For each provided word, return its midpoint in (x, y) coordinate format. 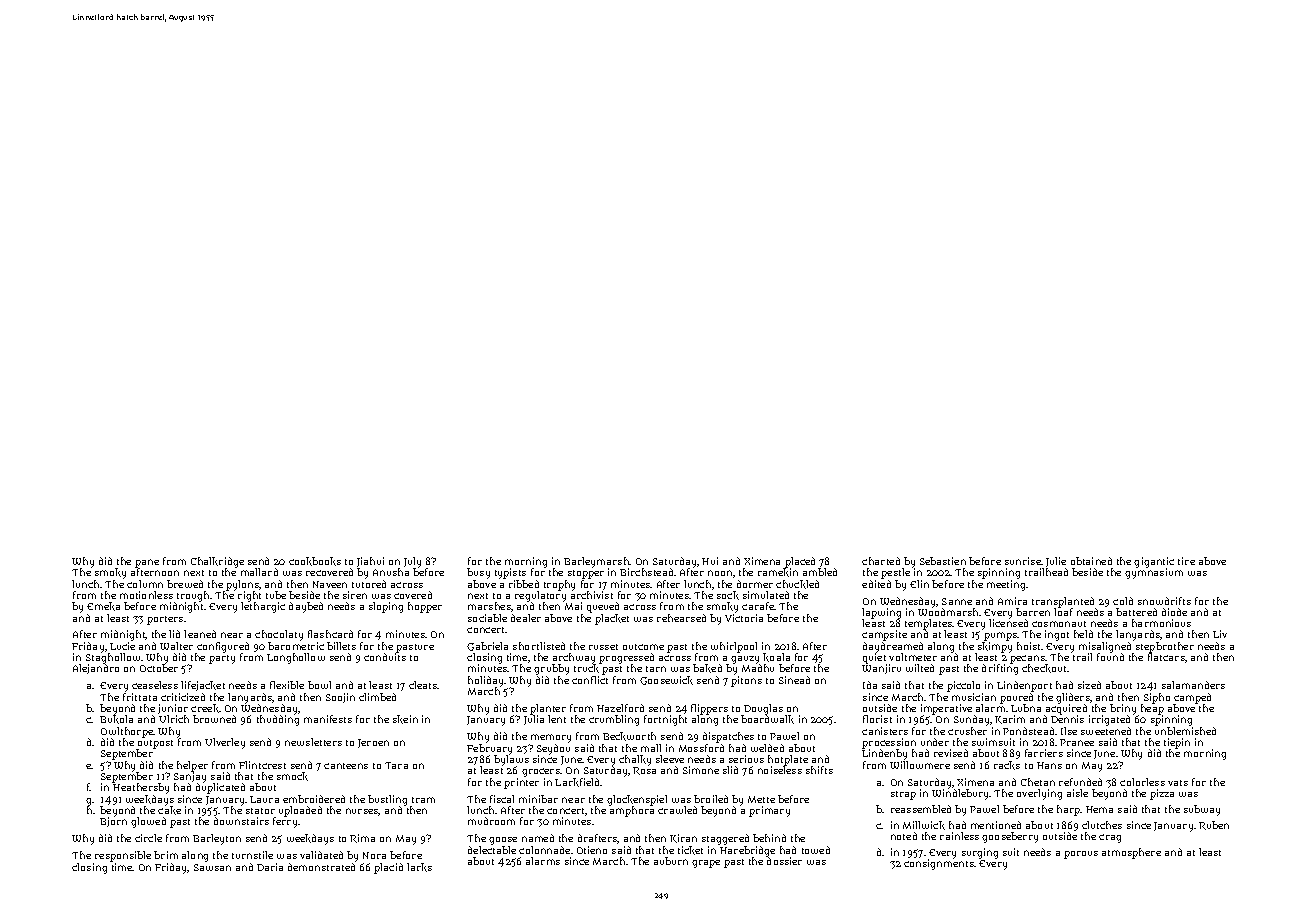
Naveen (330, 584)
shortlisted (539, 646)
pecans (1027, 660)
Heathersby (141, 789)
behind (769, 838)
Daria (270, 867)
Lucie (122, 646)
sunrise (1023, 561)
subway (1202, 810)
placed (800, 562)
